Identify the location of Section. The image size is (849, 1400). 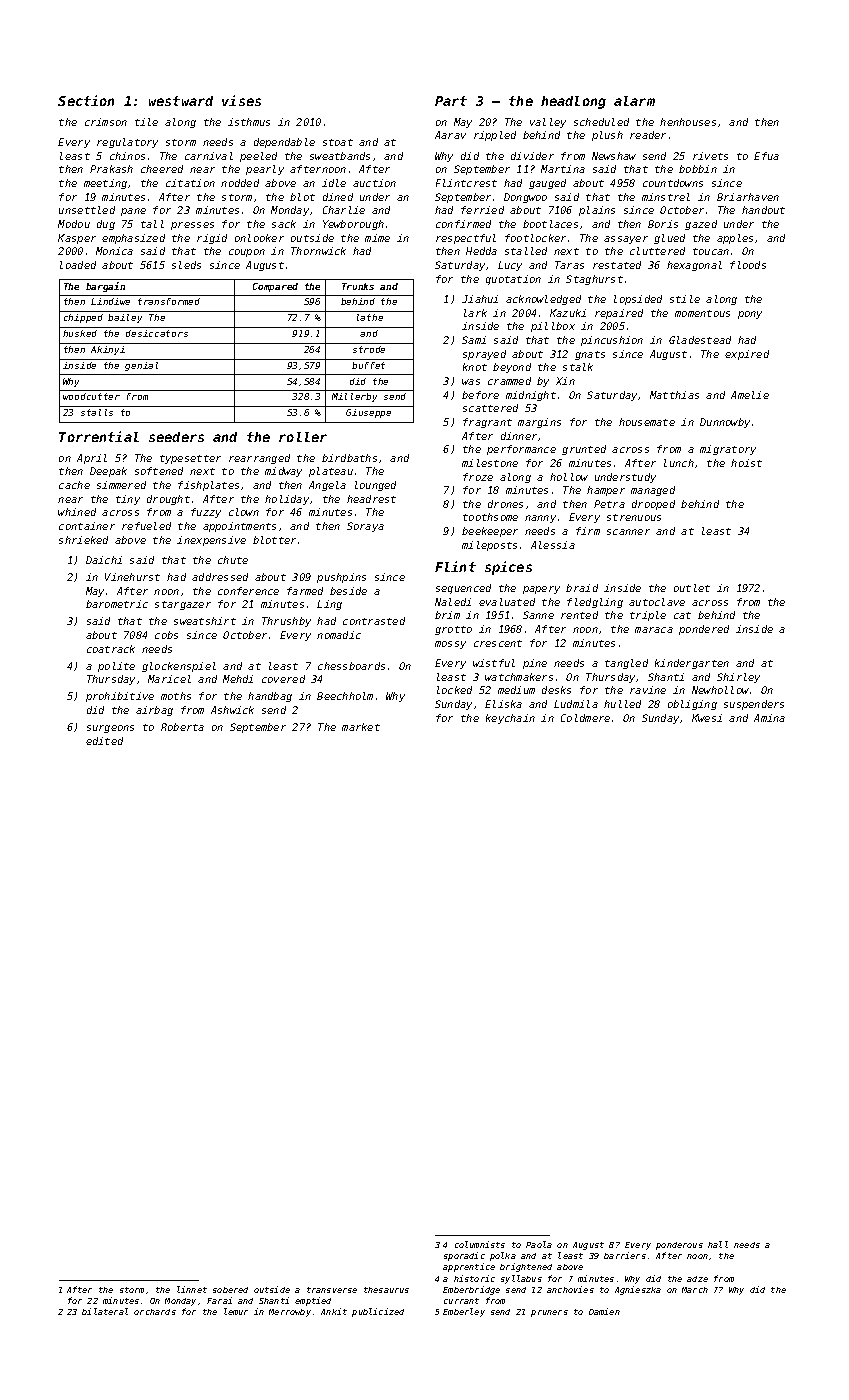
(86, 100).
